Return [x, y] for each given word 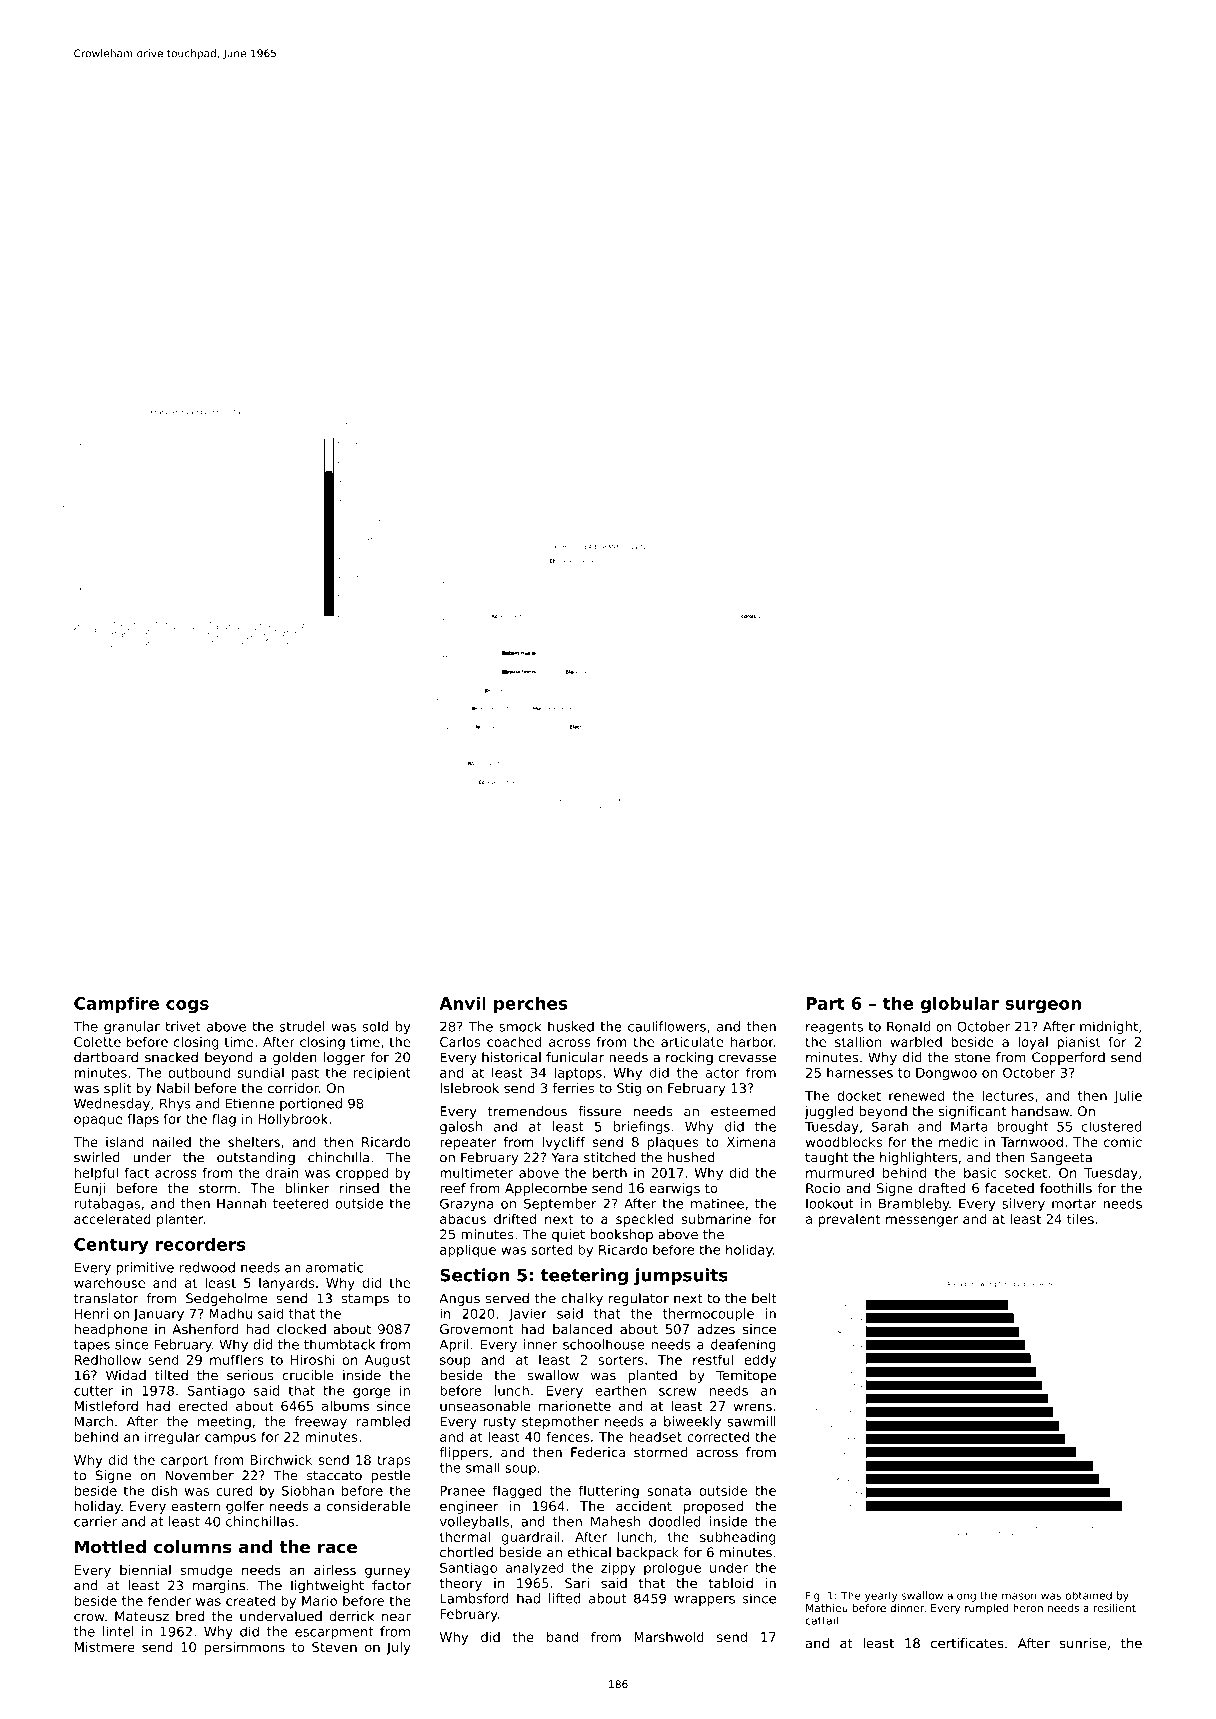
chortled [466, 1552]
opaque [98, 1121]
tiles [1080, 1219]
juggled [829, 1112]
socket [1026, 1172]
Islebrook [469, 1088]
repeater [468, 1143]
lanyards [286, 1284]
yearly [881, 1596]
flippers [463, 1453]
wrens [753, 1407]
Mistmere [105, 1647]
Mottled [110, 1547]
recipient [382, 1074]
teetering [584, 1276]
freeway [320, 1422]
